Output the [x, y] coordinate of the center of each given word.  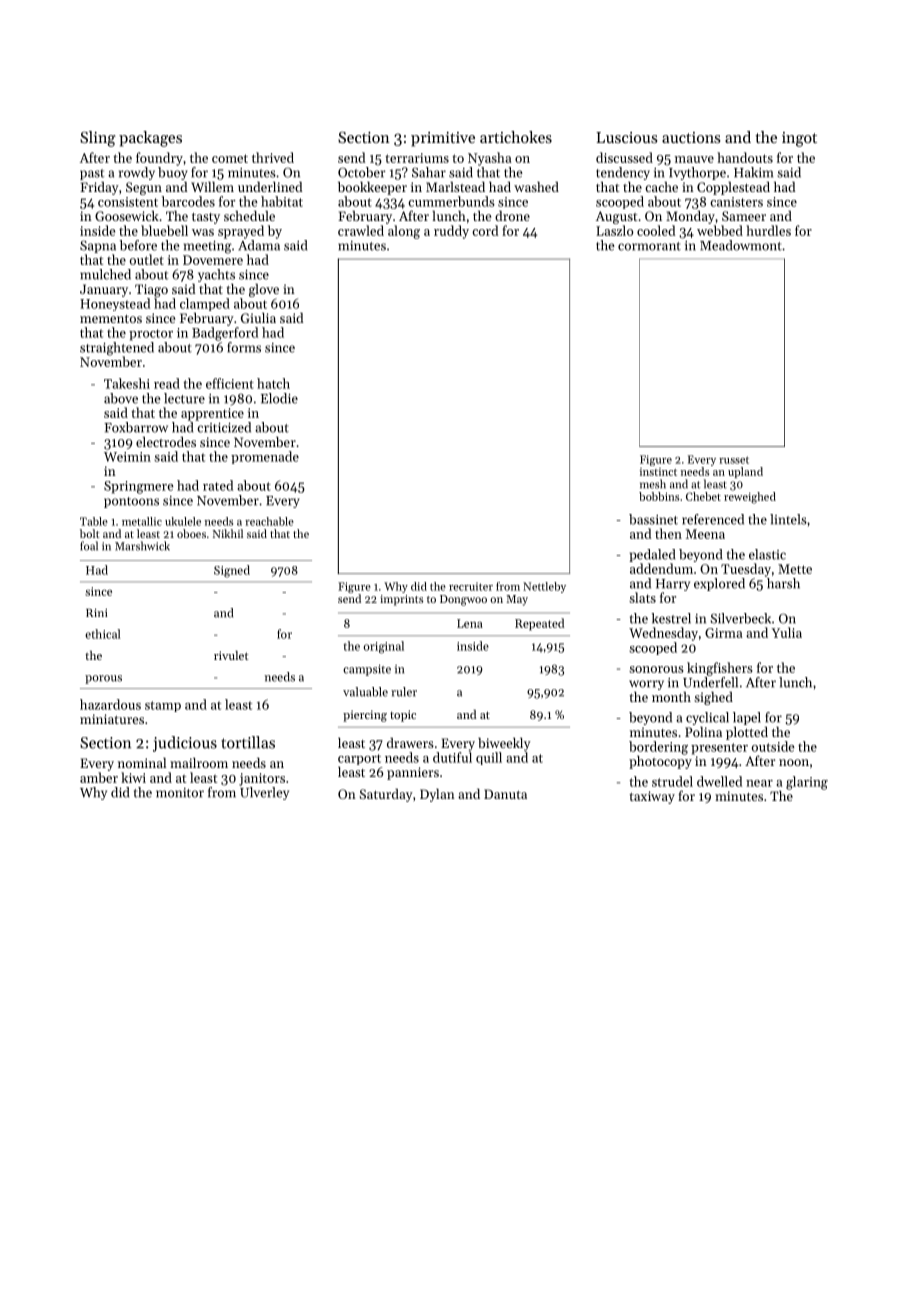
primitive [443, 139]
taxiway [652, 797]
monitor [180, 793]
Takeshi [127, 383]
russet [734, 460]
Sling [98, 139]
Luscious [627, 137]
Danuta [505, 794]
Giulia [258, 317]
